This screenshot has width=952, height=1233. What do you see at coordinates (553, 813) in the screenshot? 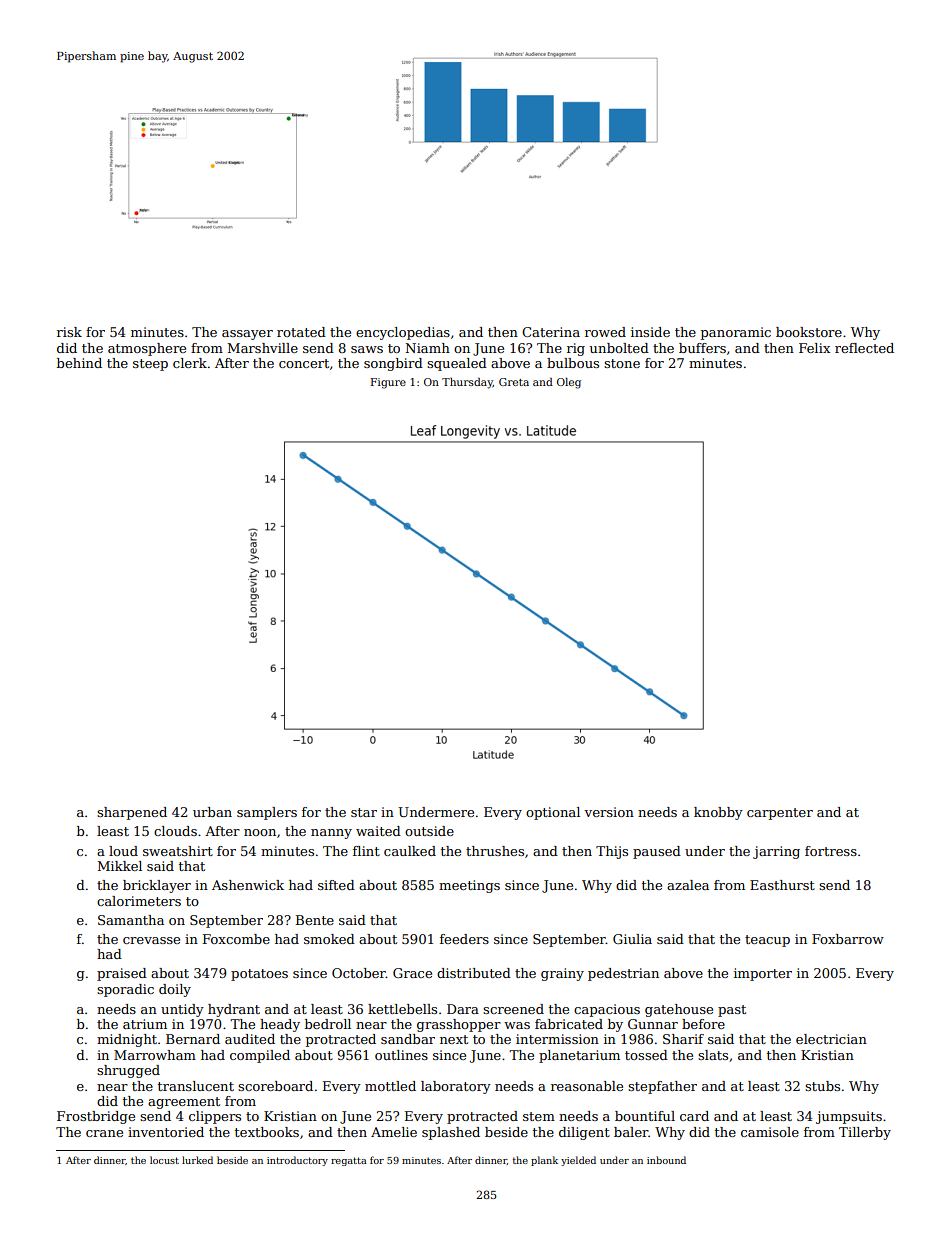
I see `optional` at bounding box center [553, 813].
